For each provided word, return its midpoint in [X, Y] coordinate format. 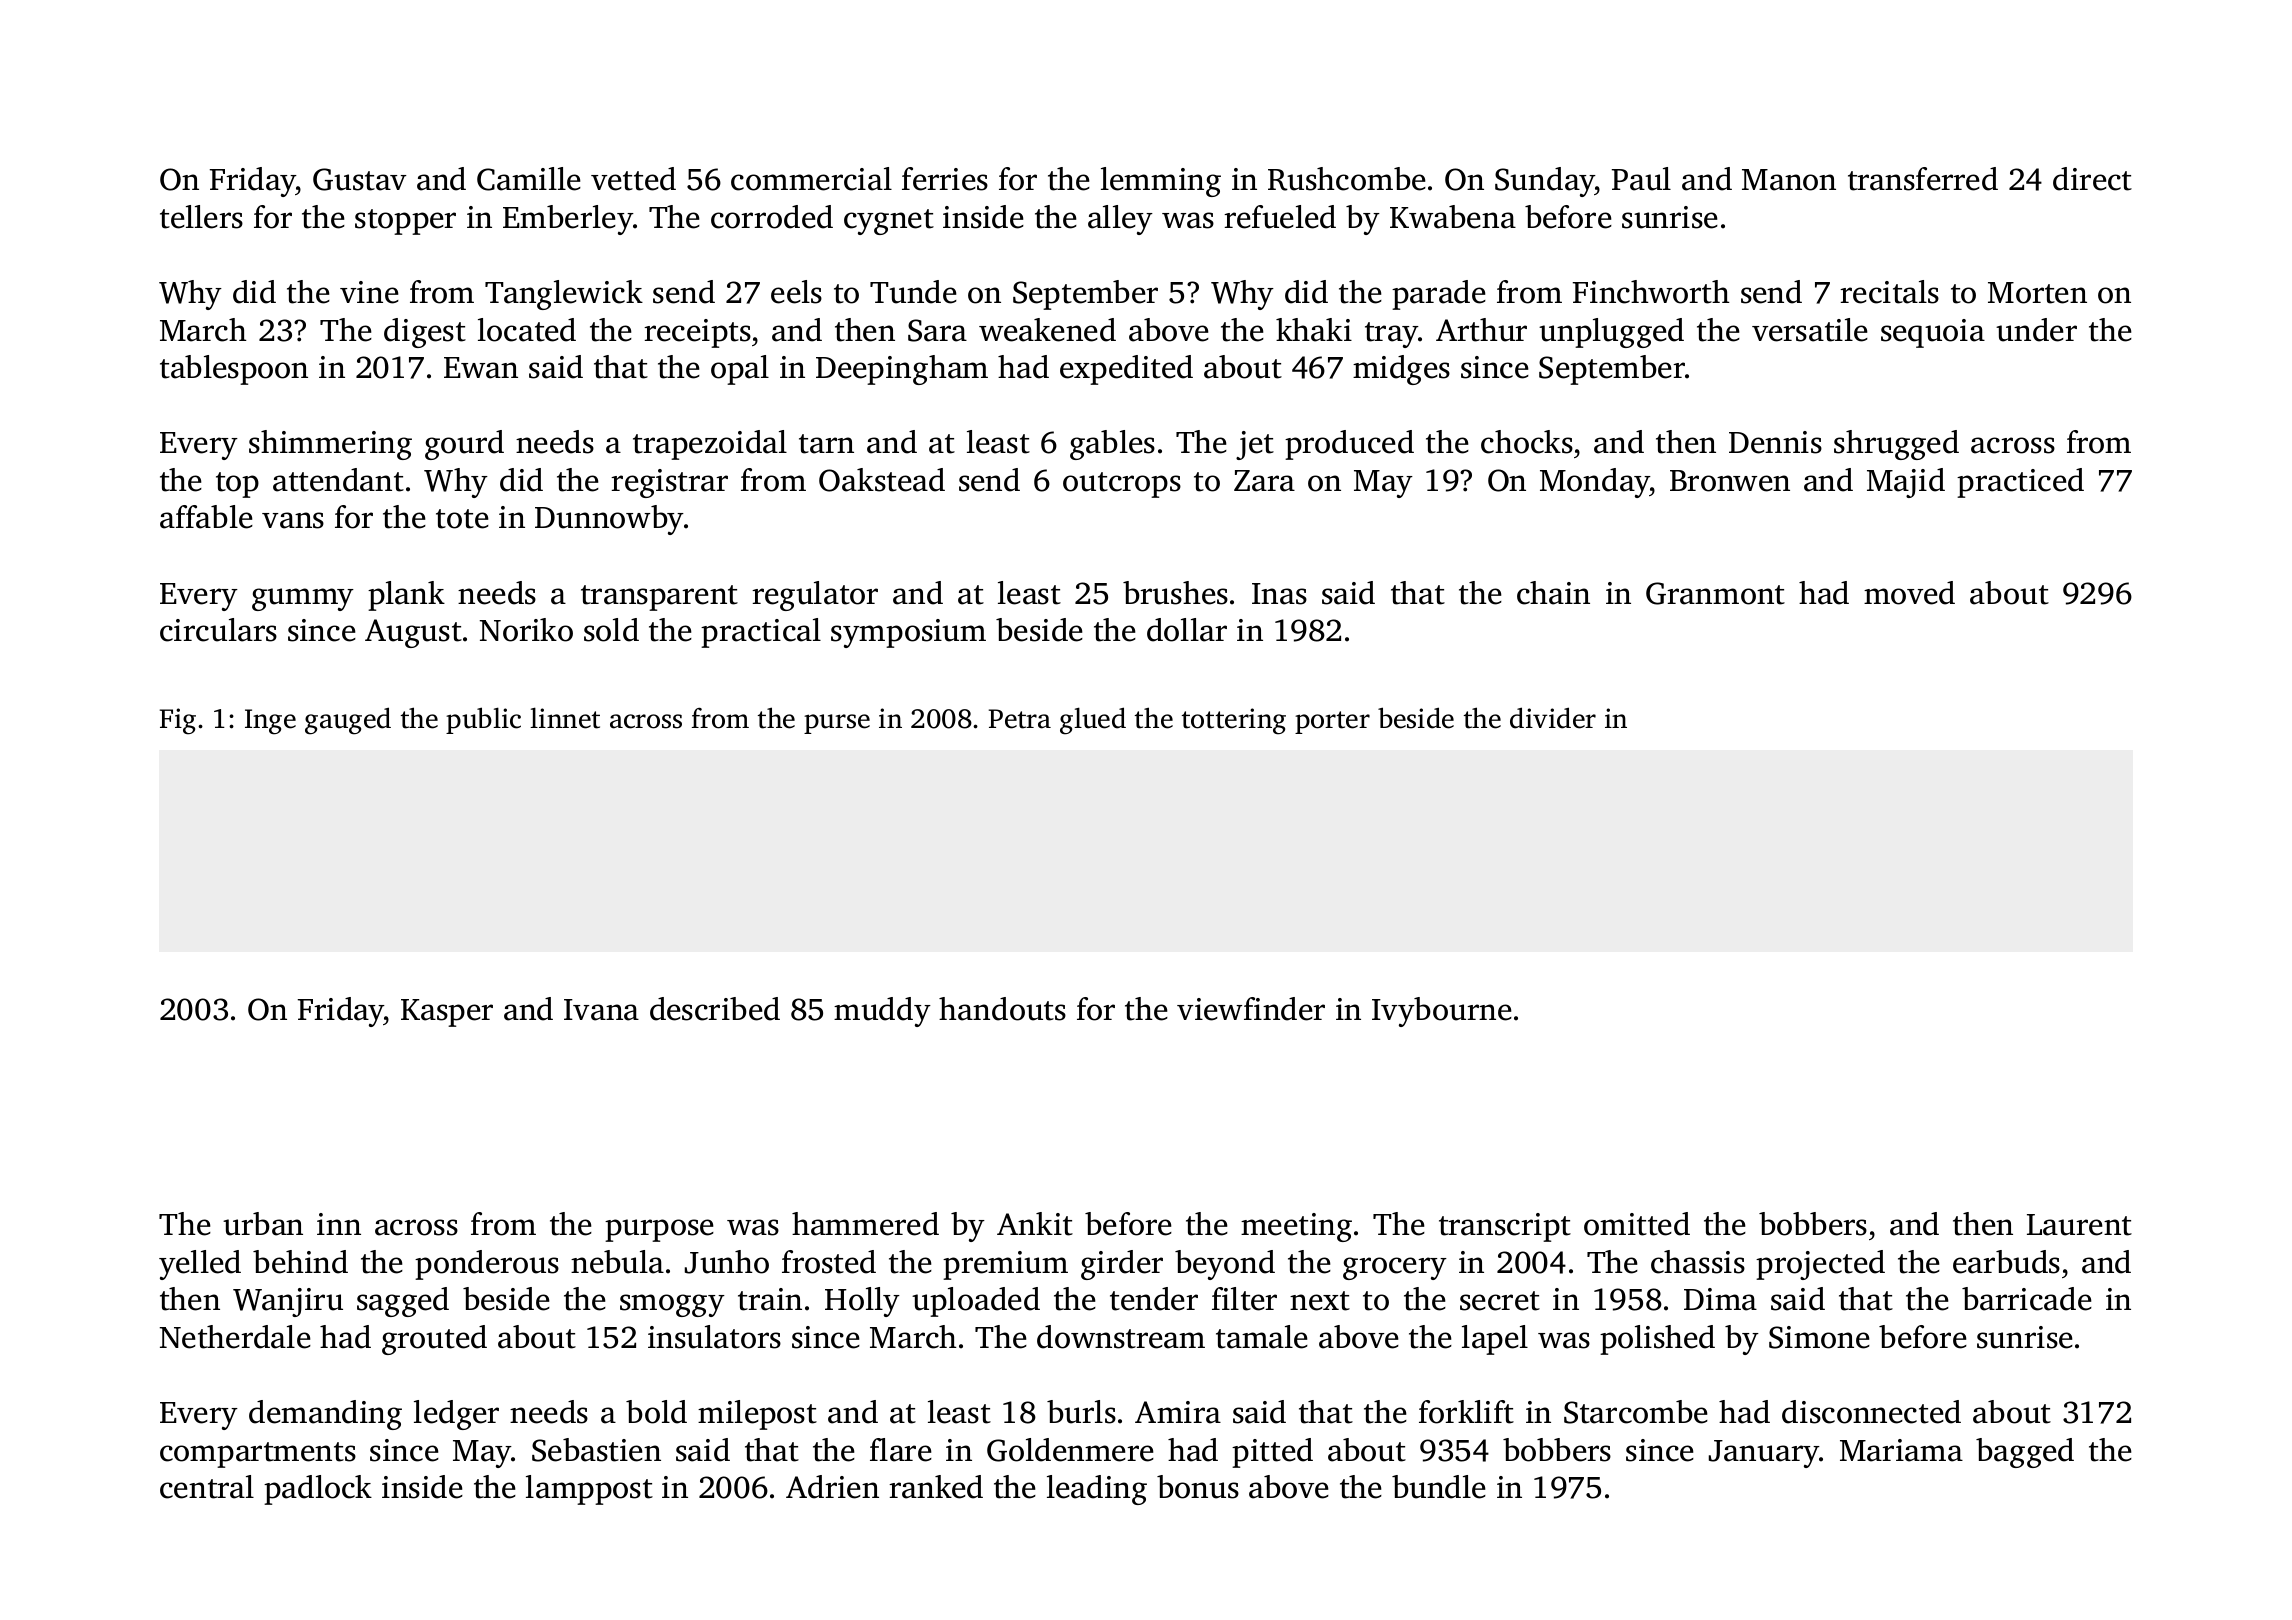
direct [2092, 179]
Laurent [2079, 1225]
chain [1553, 593]
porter [1332, 722]
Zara [1264, 481]
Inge [270, 722]
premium [1005, 1265]
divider [1553, 718]
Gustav [360, 179]
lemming [1161, 182]
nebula [617, 1262]
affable [206, 517]
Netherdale [235, 1337]
